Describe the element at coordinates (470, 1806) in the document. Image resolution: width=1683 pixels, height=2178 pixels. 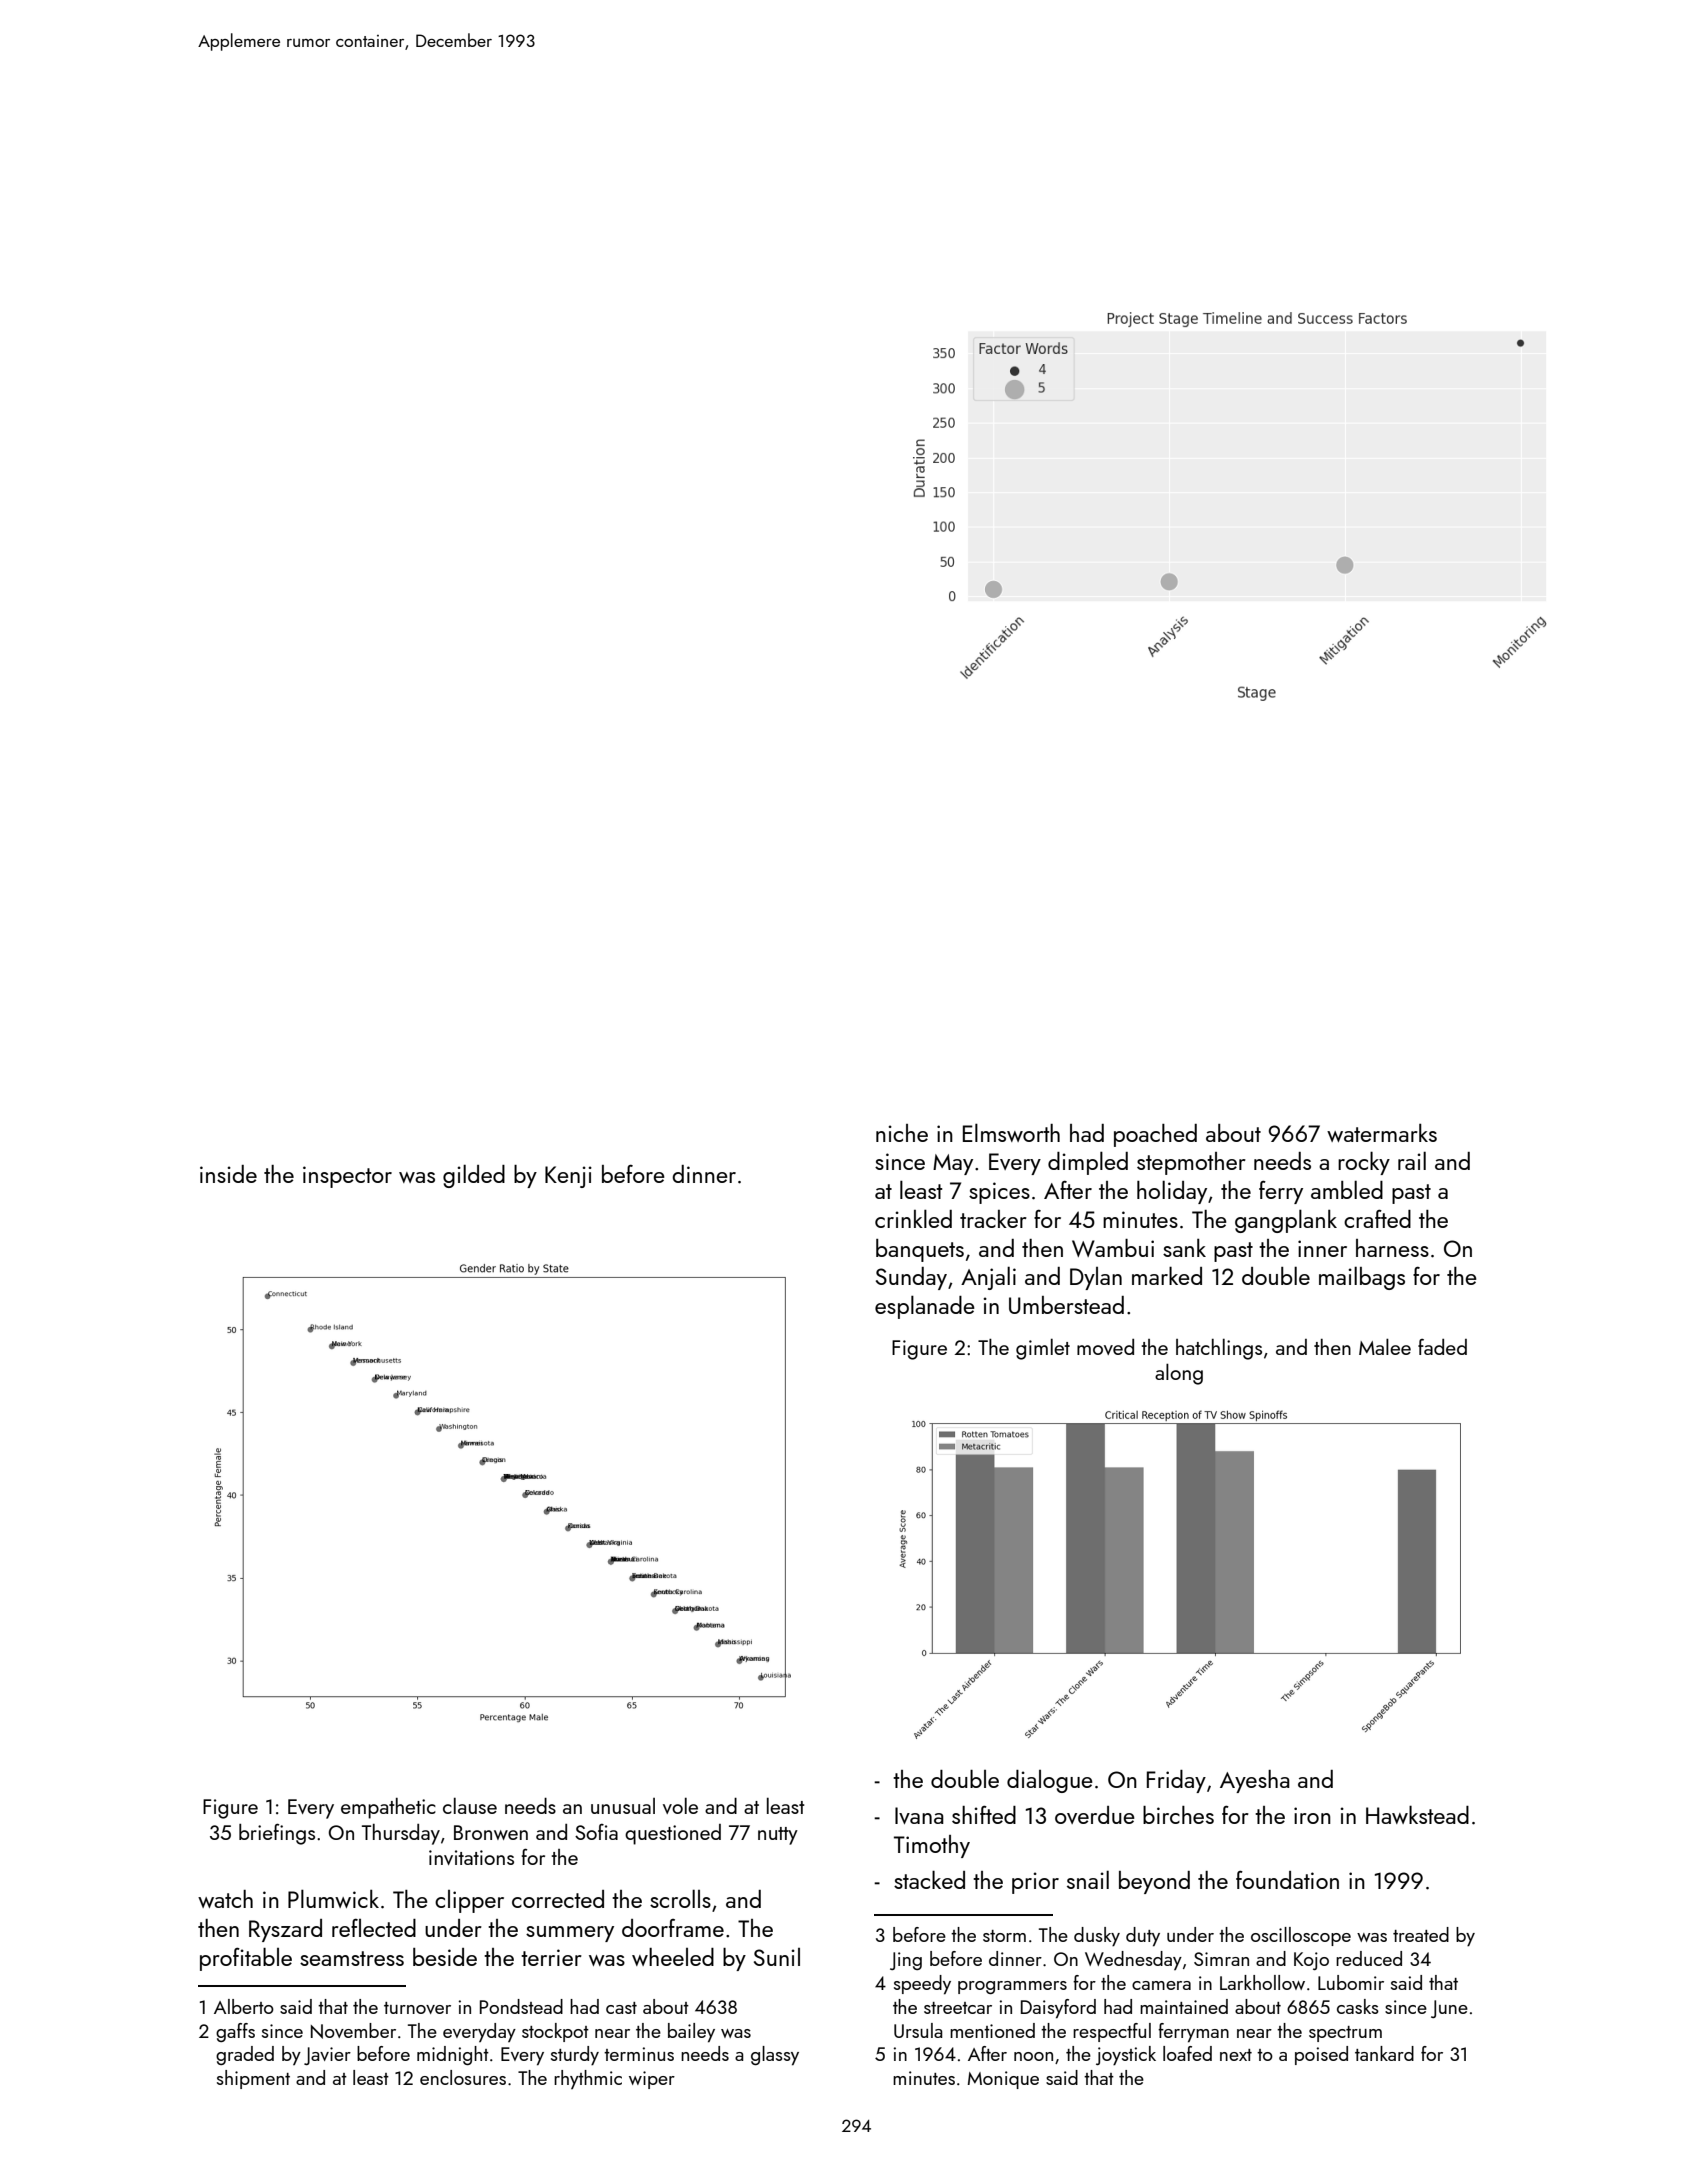
I see `clause` at that location.
